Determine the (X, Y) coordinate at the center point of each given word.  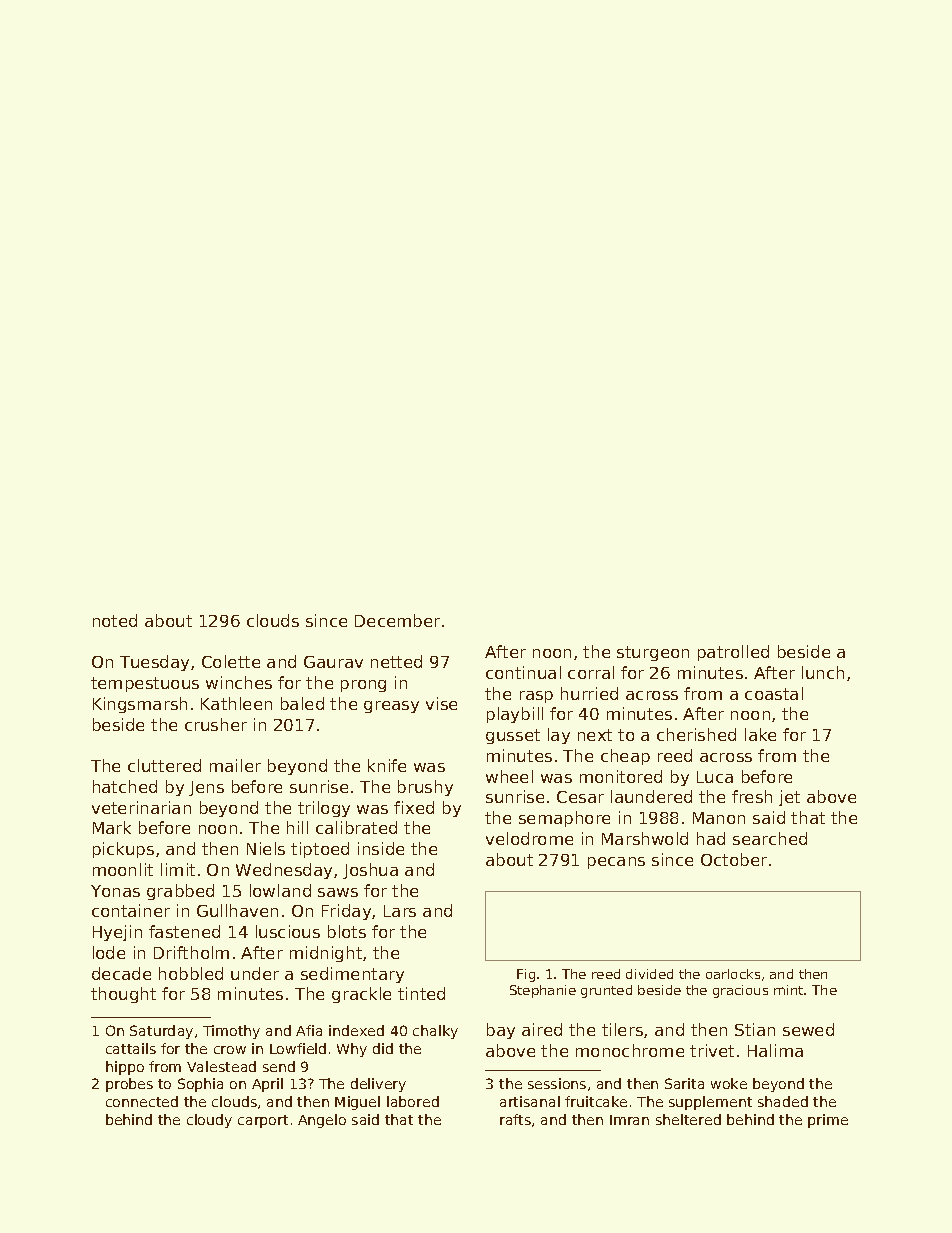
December (397, 620)
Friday (346, 912)
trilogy (324, 809)
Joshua (370, 871)
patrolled (733, 653)
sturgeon (653, 653)
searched (770, 838)
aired (542, 1029)
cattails (131, 1048)
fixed (414, 807)
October (734, 859)
